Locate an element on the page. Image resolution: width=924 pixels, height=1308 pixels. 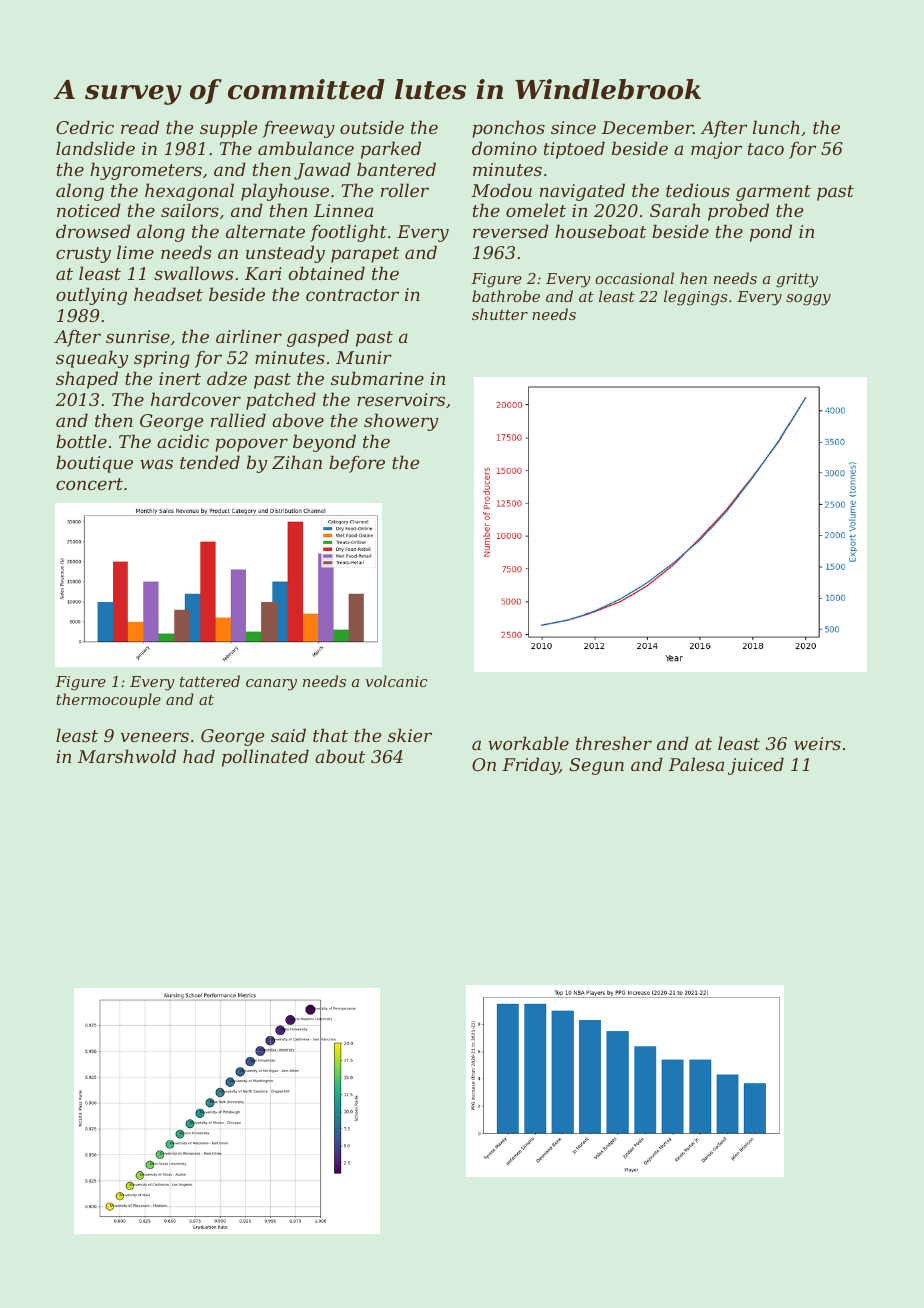
volcanic is located at coordinates (396, 681).
